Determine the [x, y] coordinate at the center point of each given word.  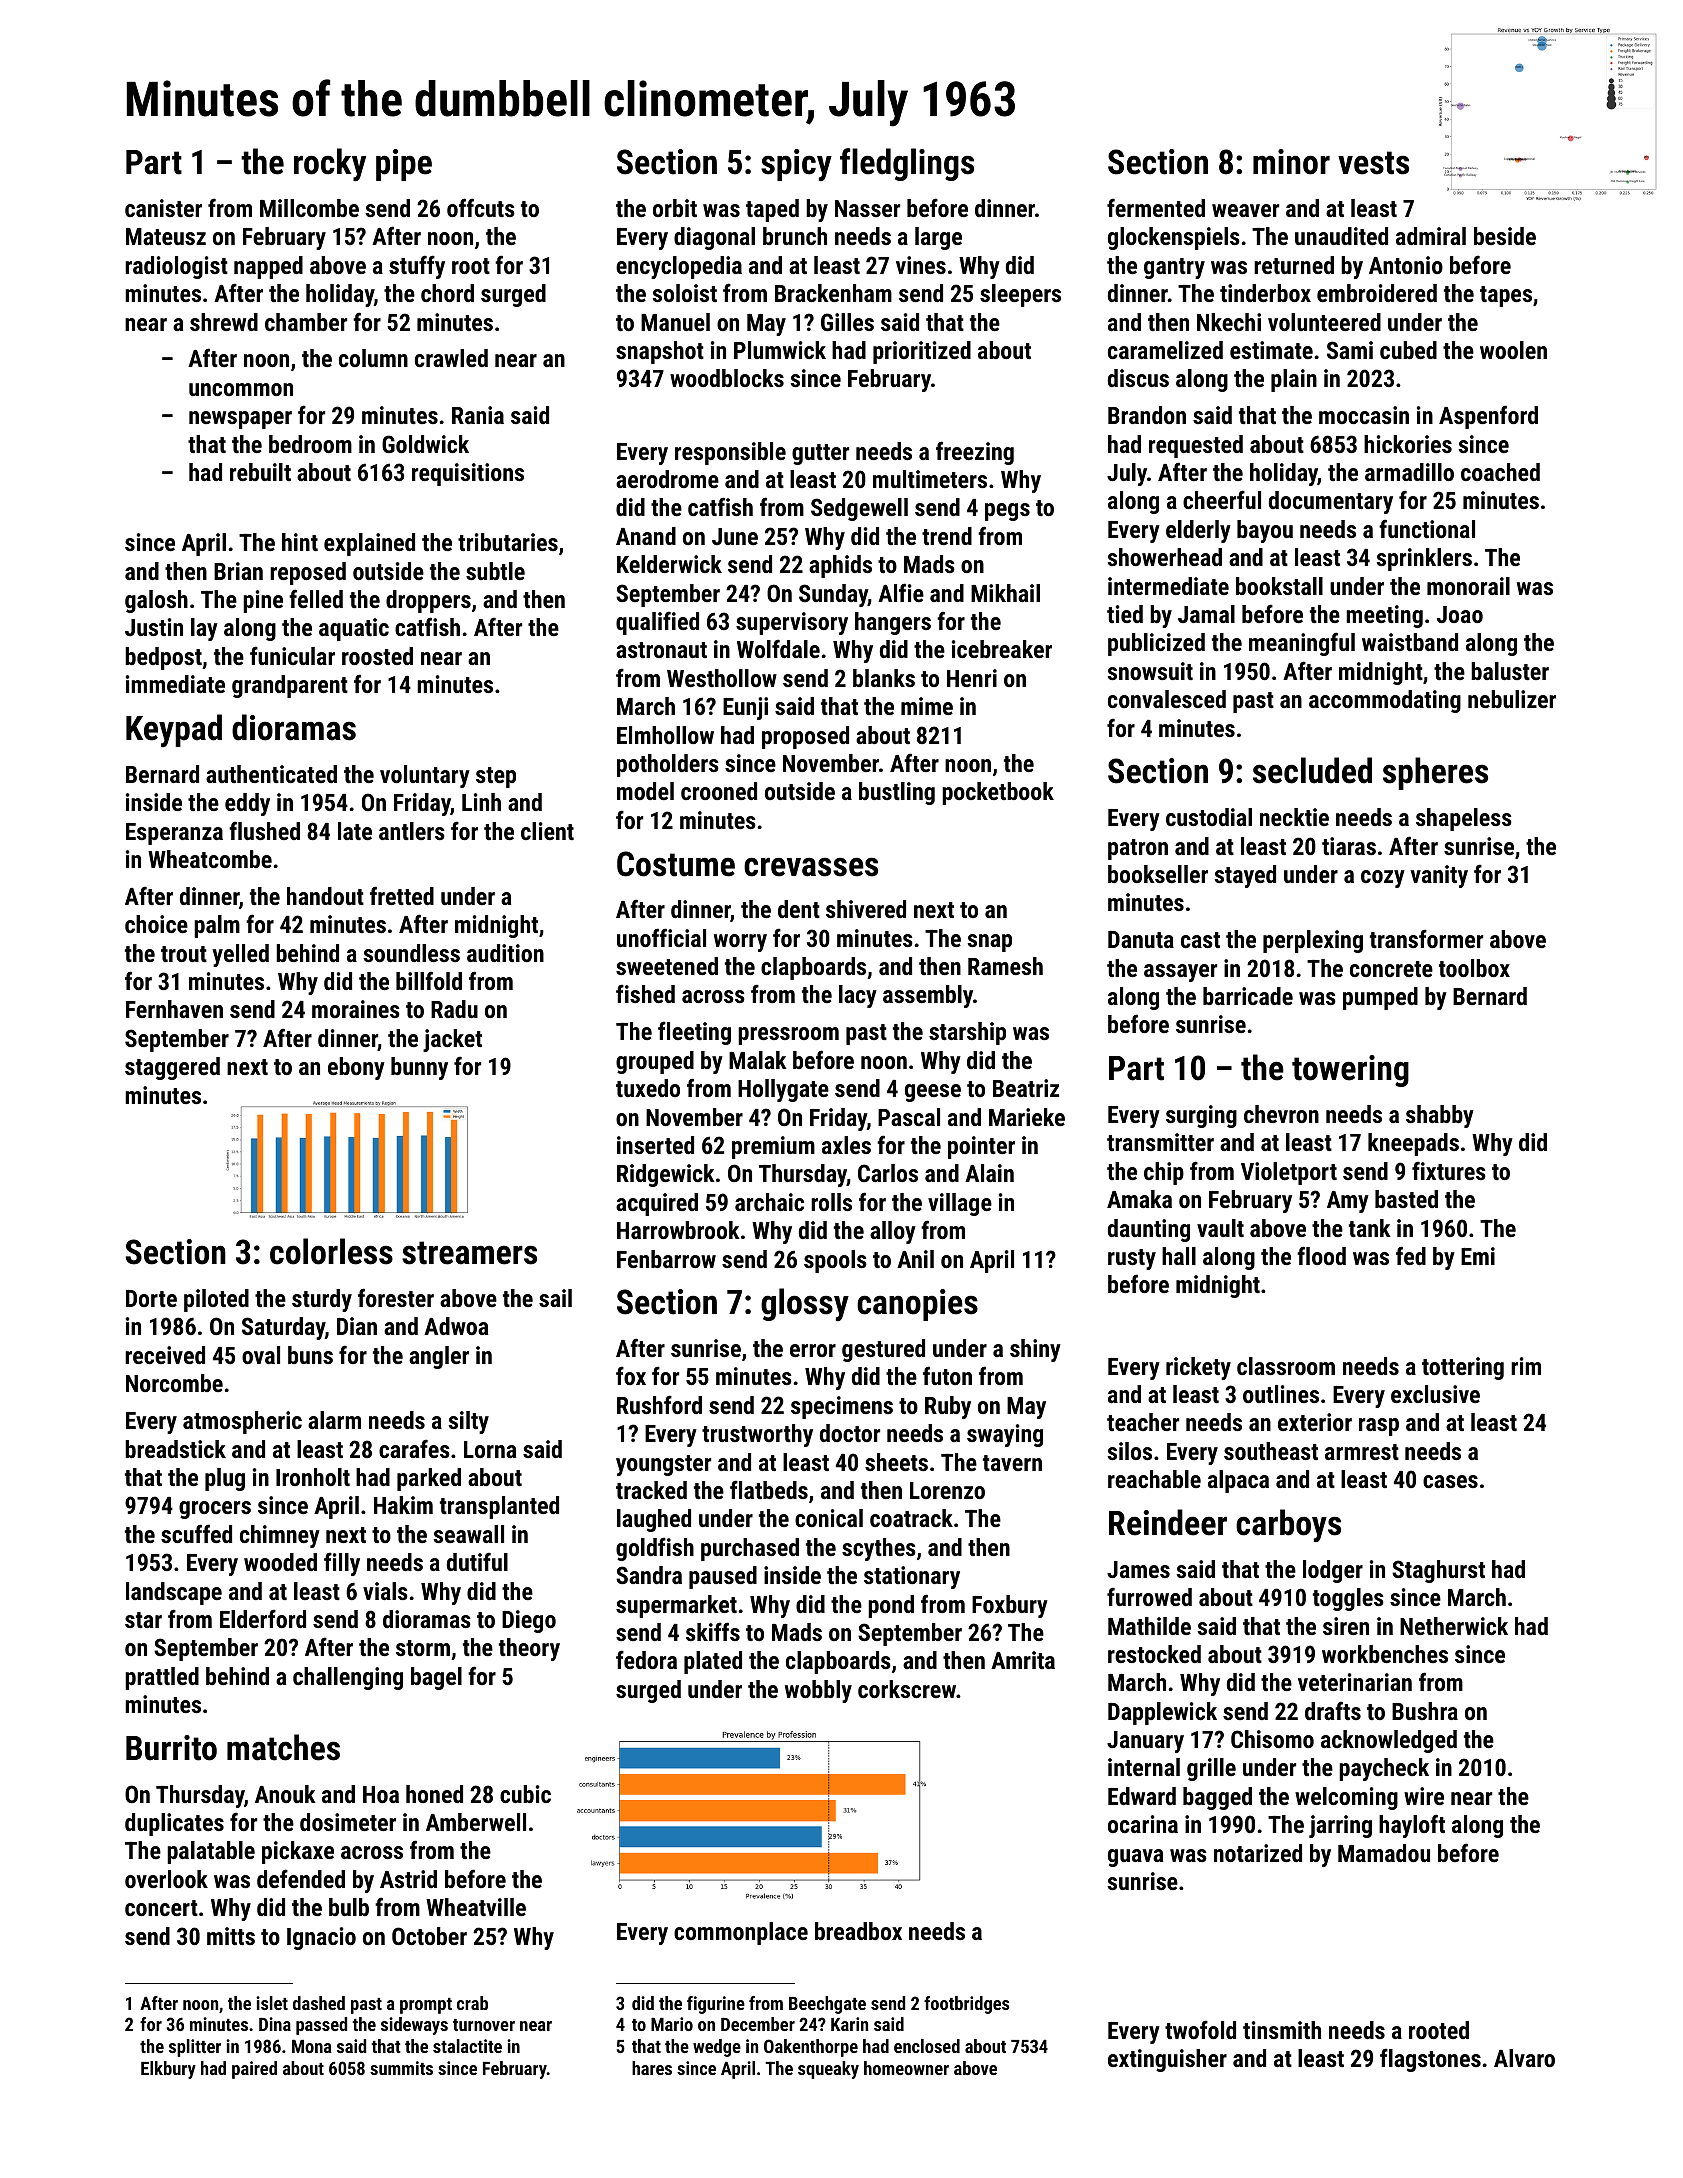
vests [1373, 163]
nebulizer [1512, 699]
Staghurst [1438, 1571]
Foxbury [1010, 1606]
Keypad [174, 730]
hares [652, 2068]
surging [1201, 1116]
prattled [162, 1678]
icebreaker [1002, 649]
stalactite [467, 2046]
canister [163, 208]
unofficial [661, 937]
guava [1135, 1858]
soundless [412, 953]
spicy [796, 165]
